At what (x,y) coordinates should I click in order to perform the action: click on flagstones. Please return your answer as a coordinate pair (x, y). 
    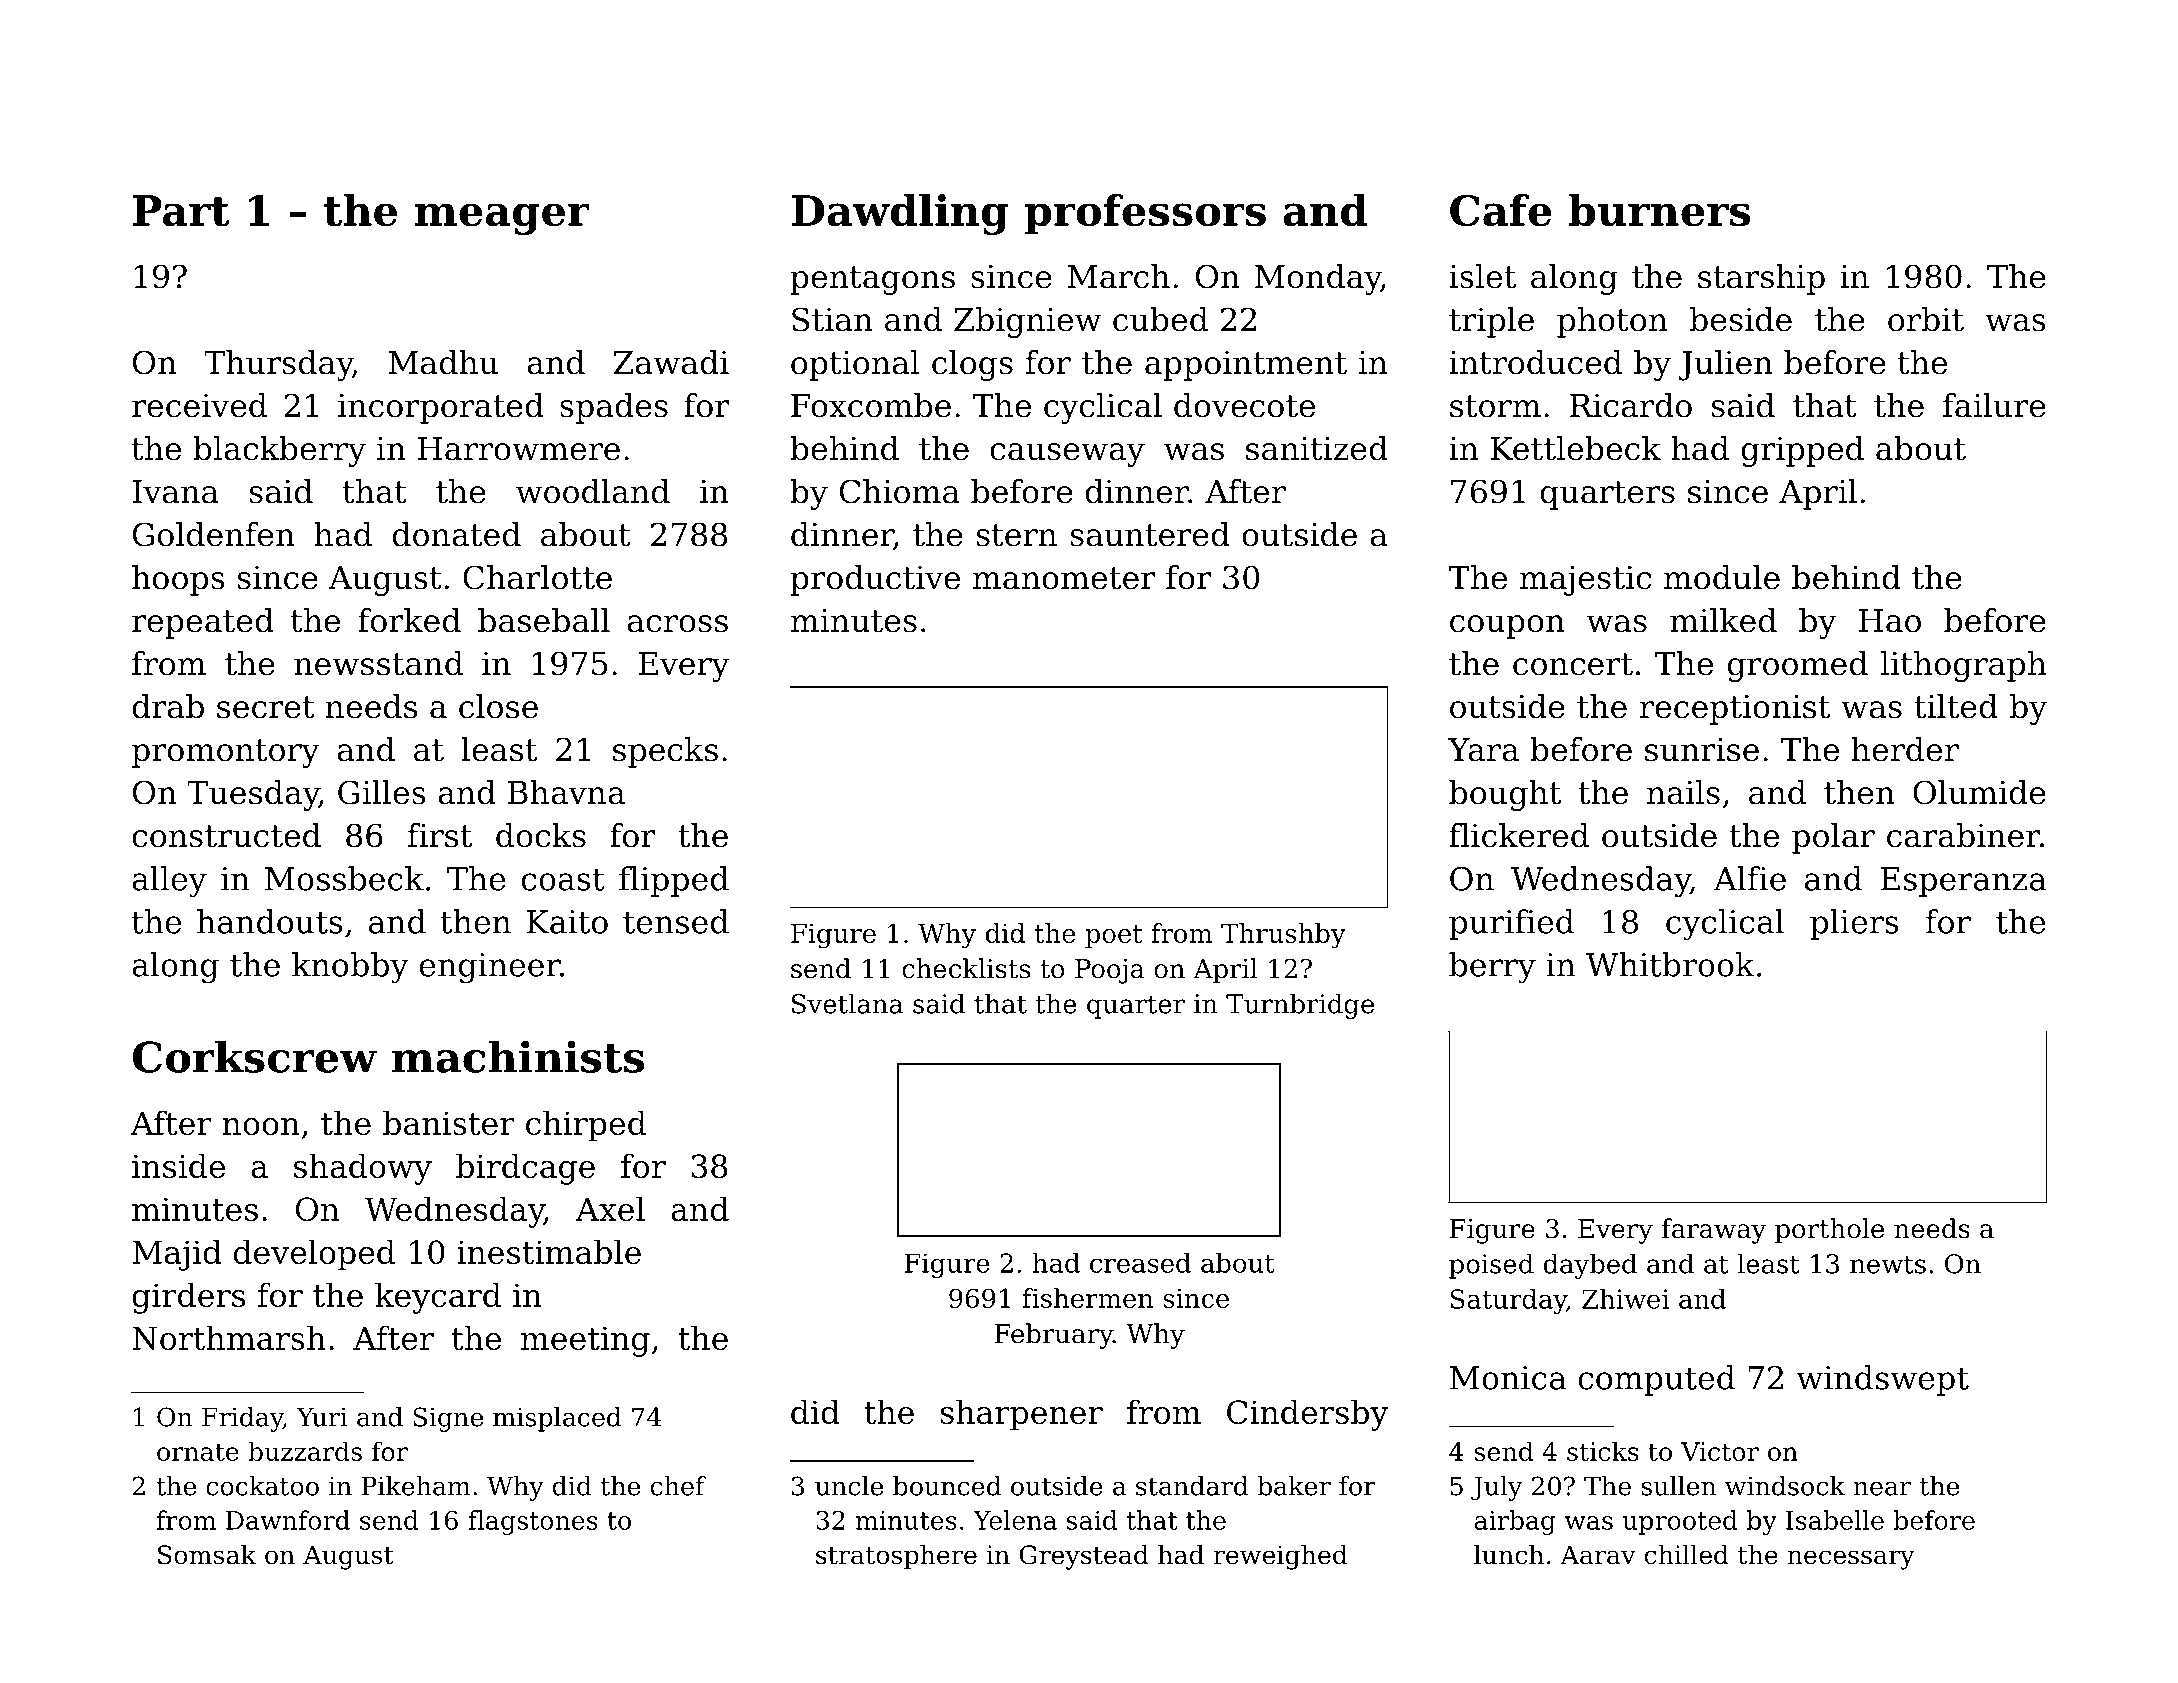
    Looking at the image, I should click on (533, 1522).
